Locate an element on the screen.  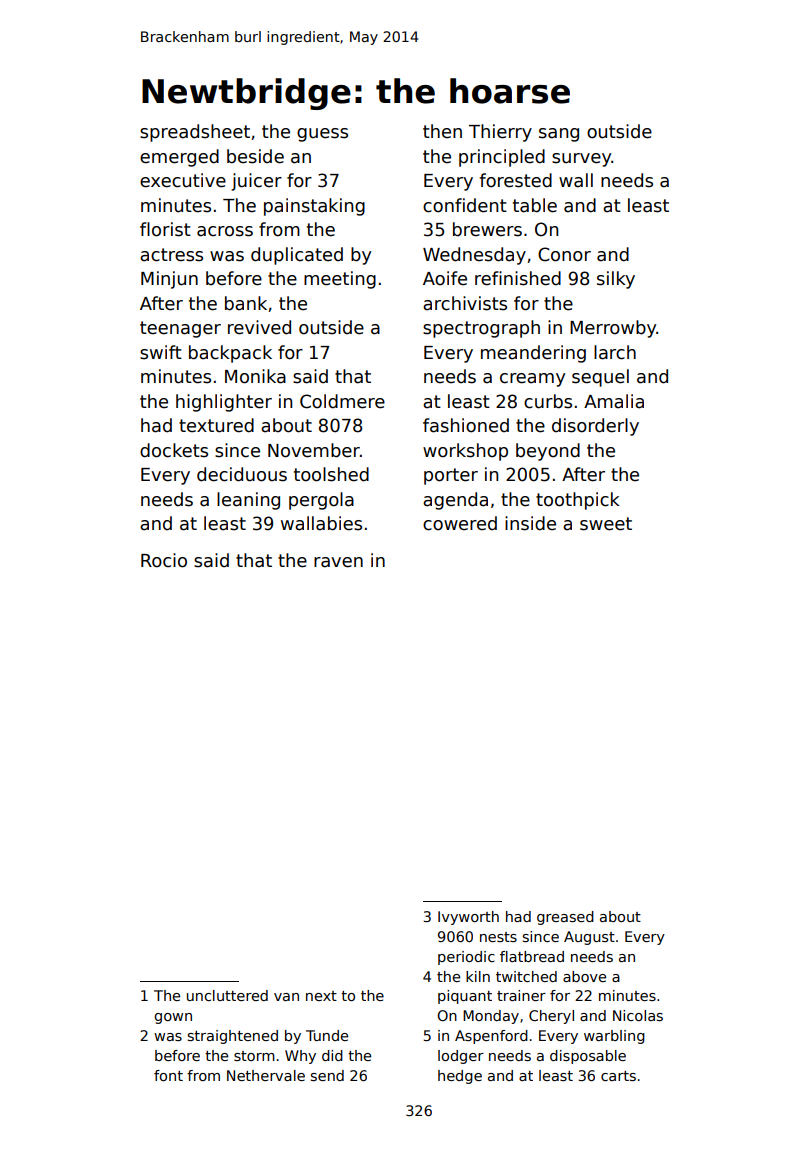
carts is located at coordinates (618, 1076).
